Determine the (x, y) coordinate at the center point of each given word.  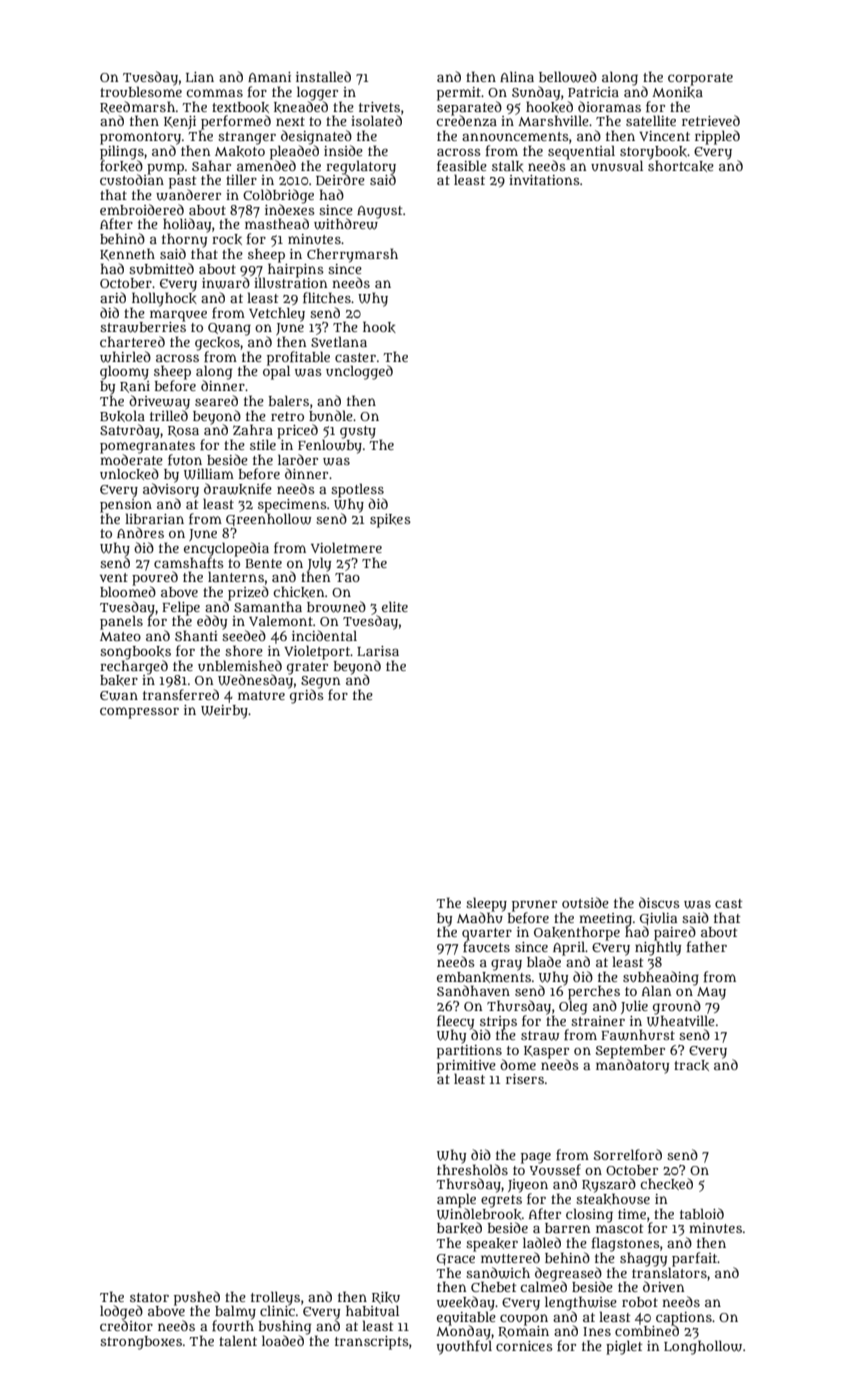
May (711, 993)
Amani (269, 77)
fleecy (455, 1022)
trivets (379, 107)
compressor (139, 713)
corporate (700, 79)
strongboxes (141, 1343)
